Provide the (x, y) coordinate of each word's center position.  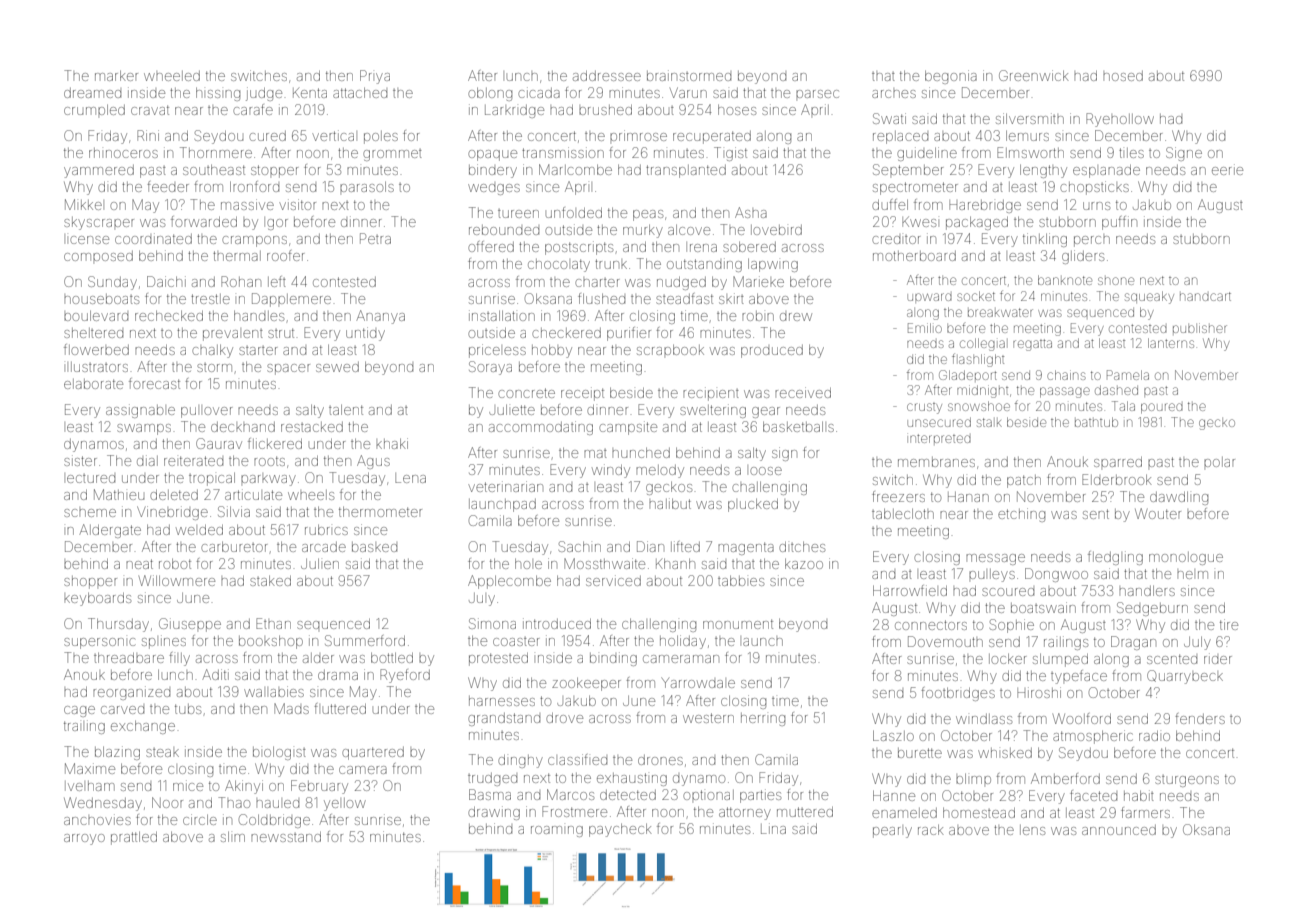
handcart (1205, 296)
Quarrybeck (1185, 677)
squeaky (1149, 297)
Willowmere (177, 580)
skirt (731, 298)
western (708, 718)
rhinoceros (123, 153)
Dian (650, 546)
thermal (237, 256)
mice (188, 785)
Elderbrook (1117, 479)
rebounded (504, 230)
